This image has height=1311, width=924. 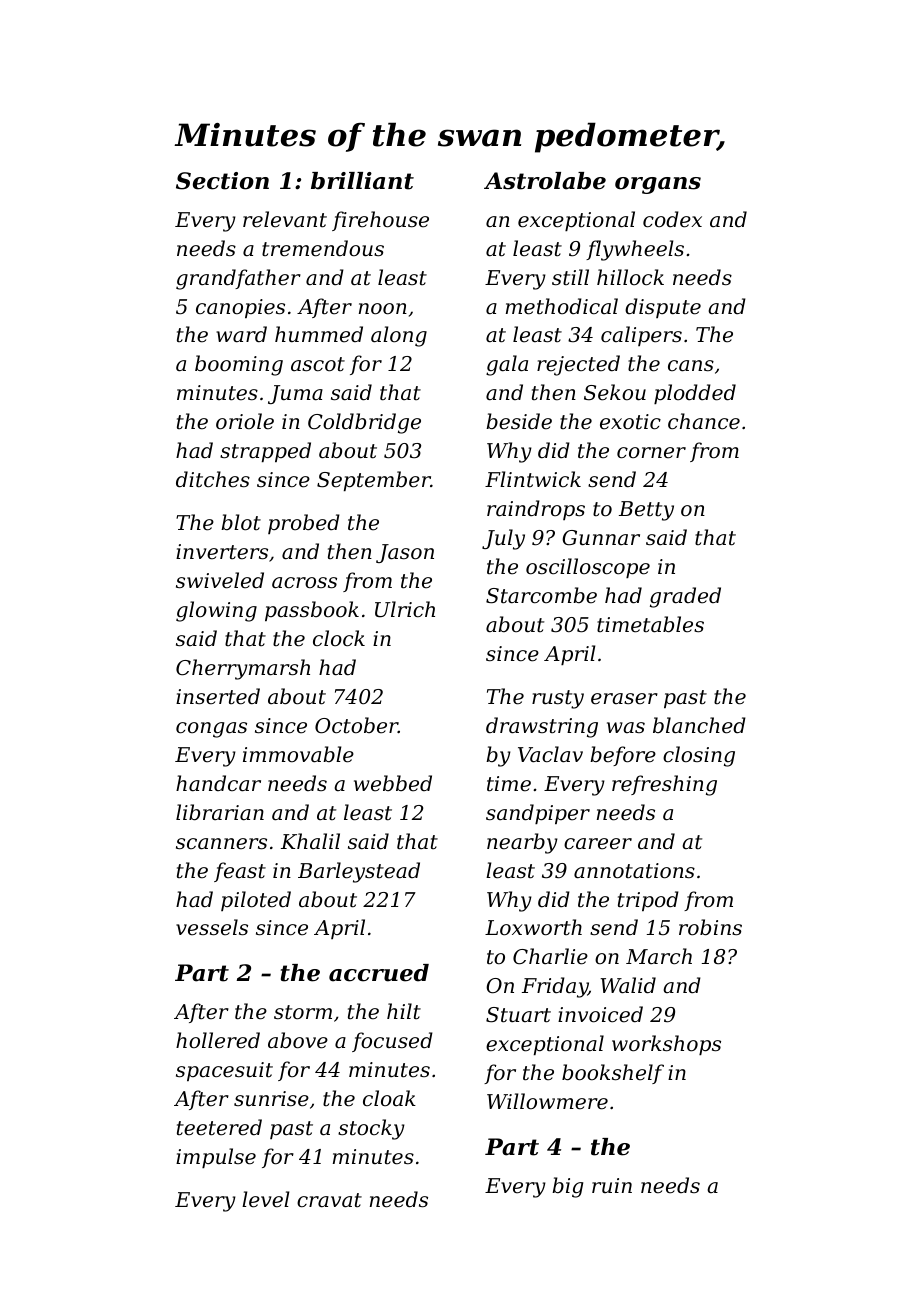 What do you see at coordinates (545, 181) in the image?
I see `Astrolabe` at bounding box center [545, 181].
